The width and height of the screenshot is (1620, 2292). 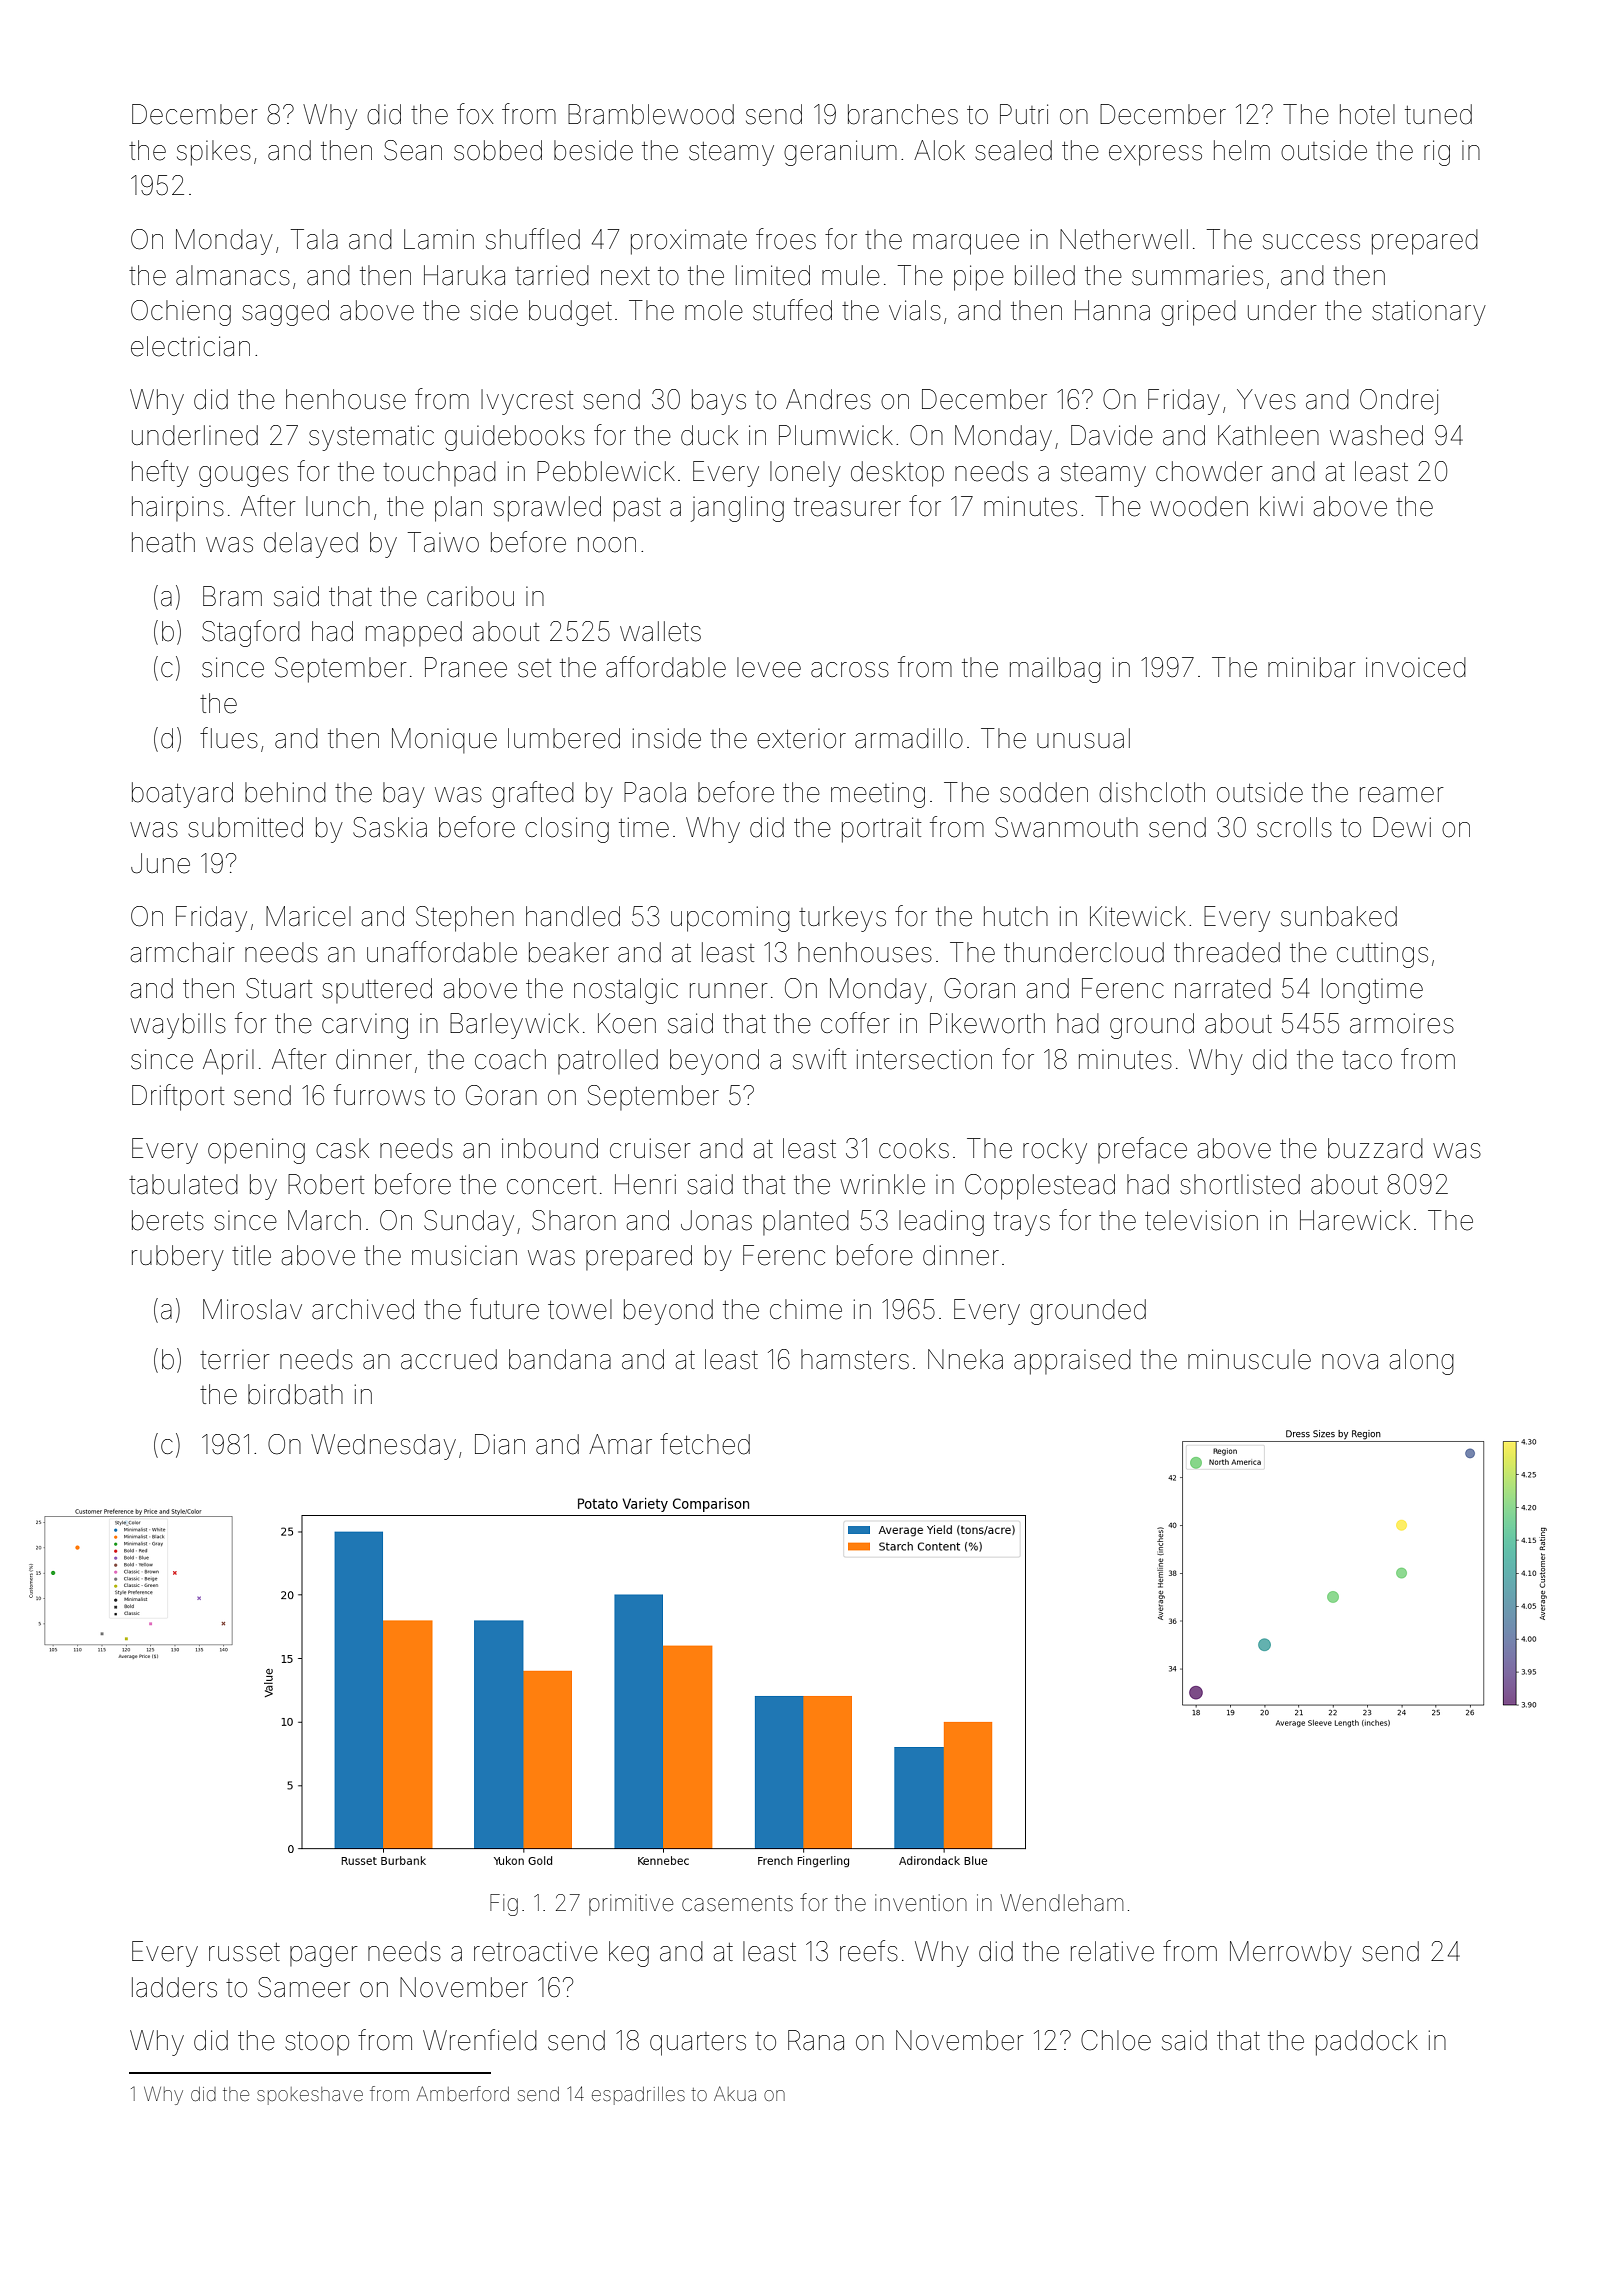 I want to click on spokeshave, so click(x=310, y=2096).
